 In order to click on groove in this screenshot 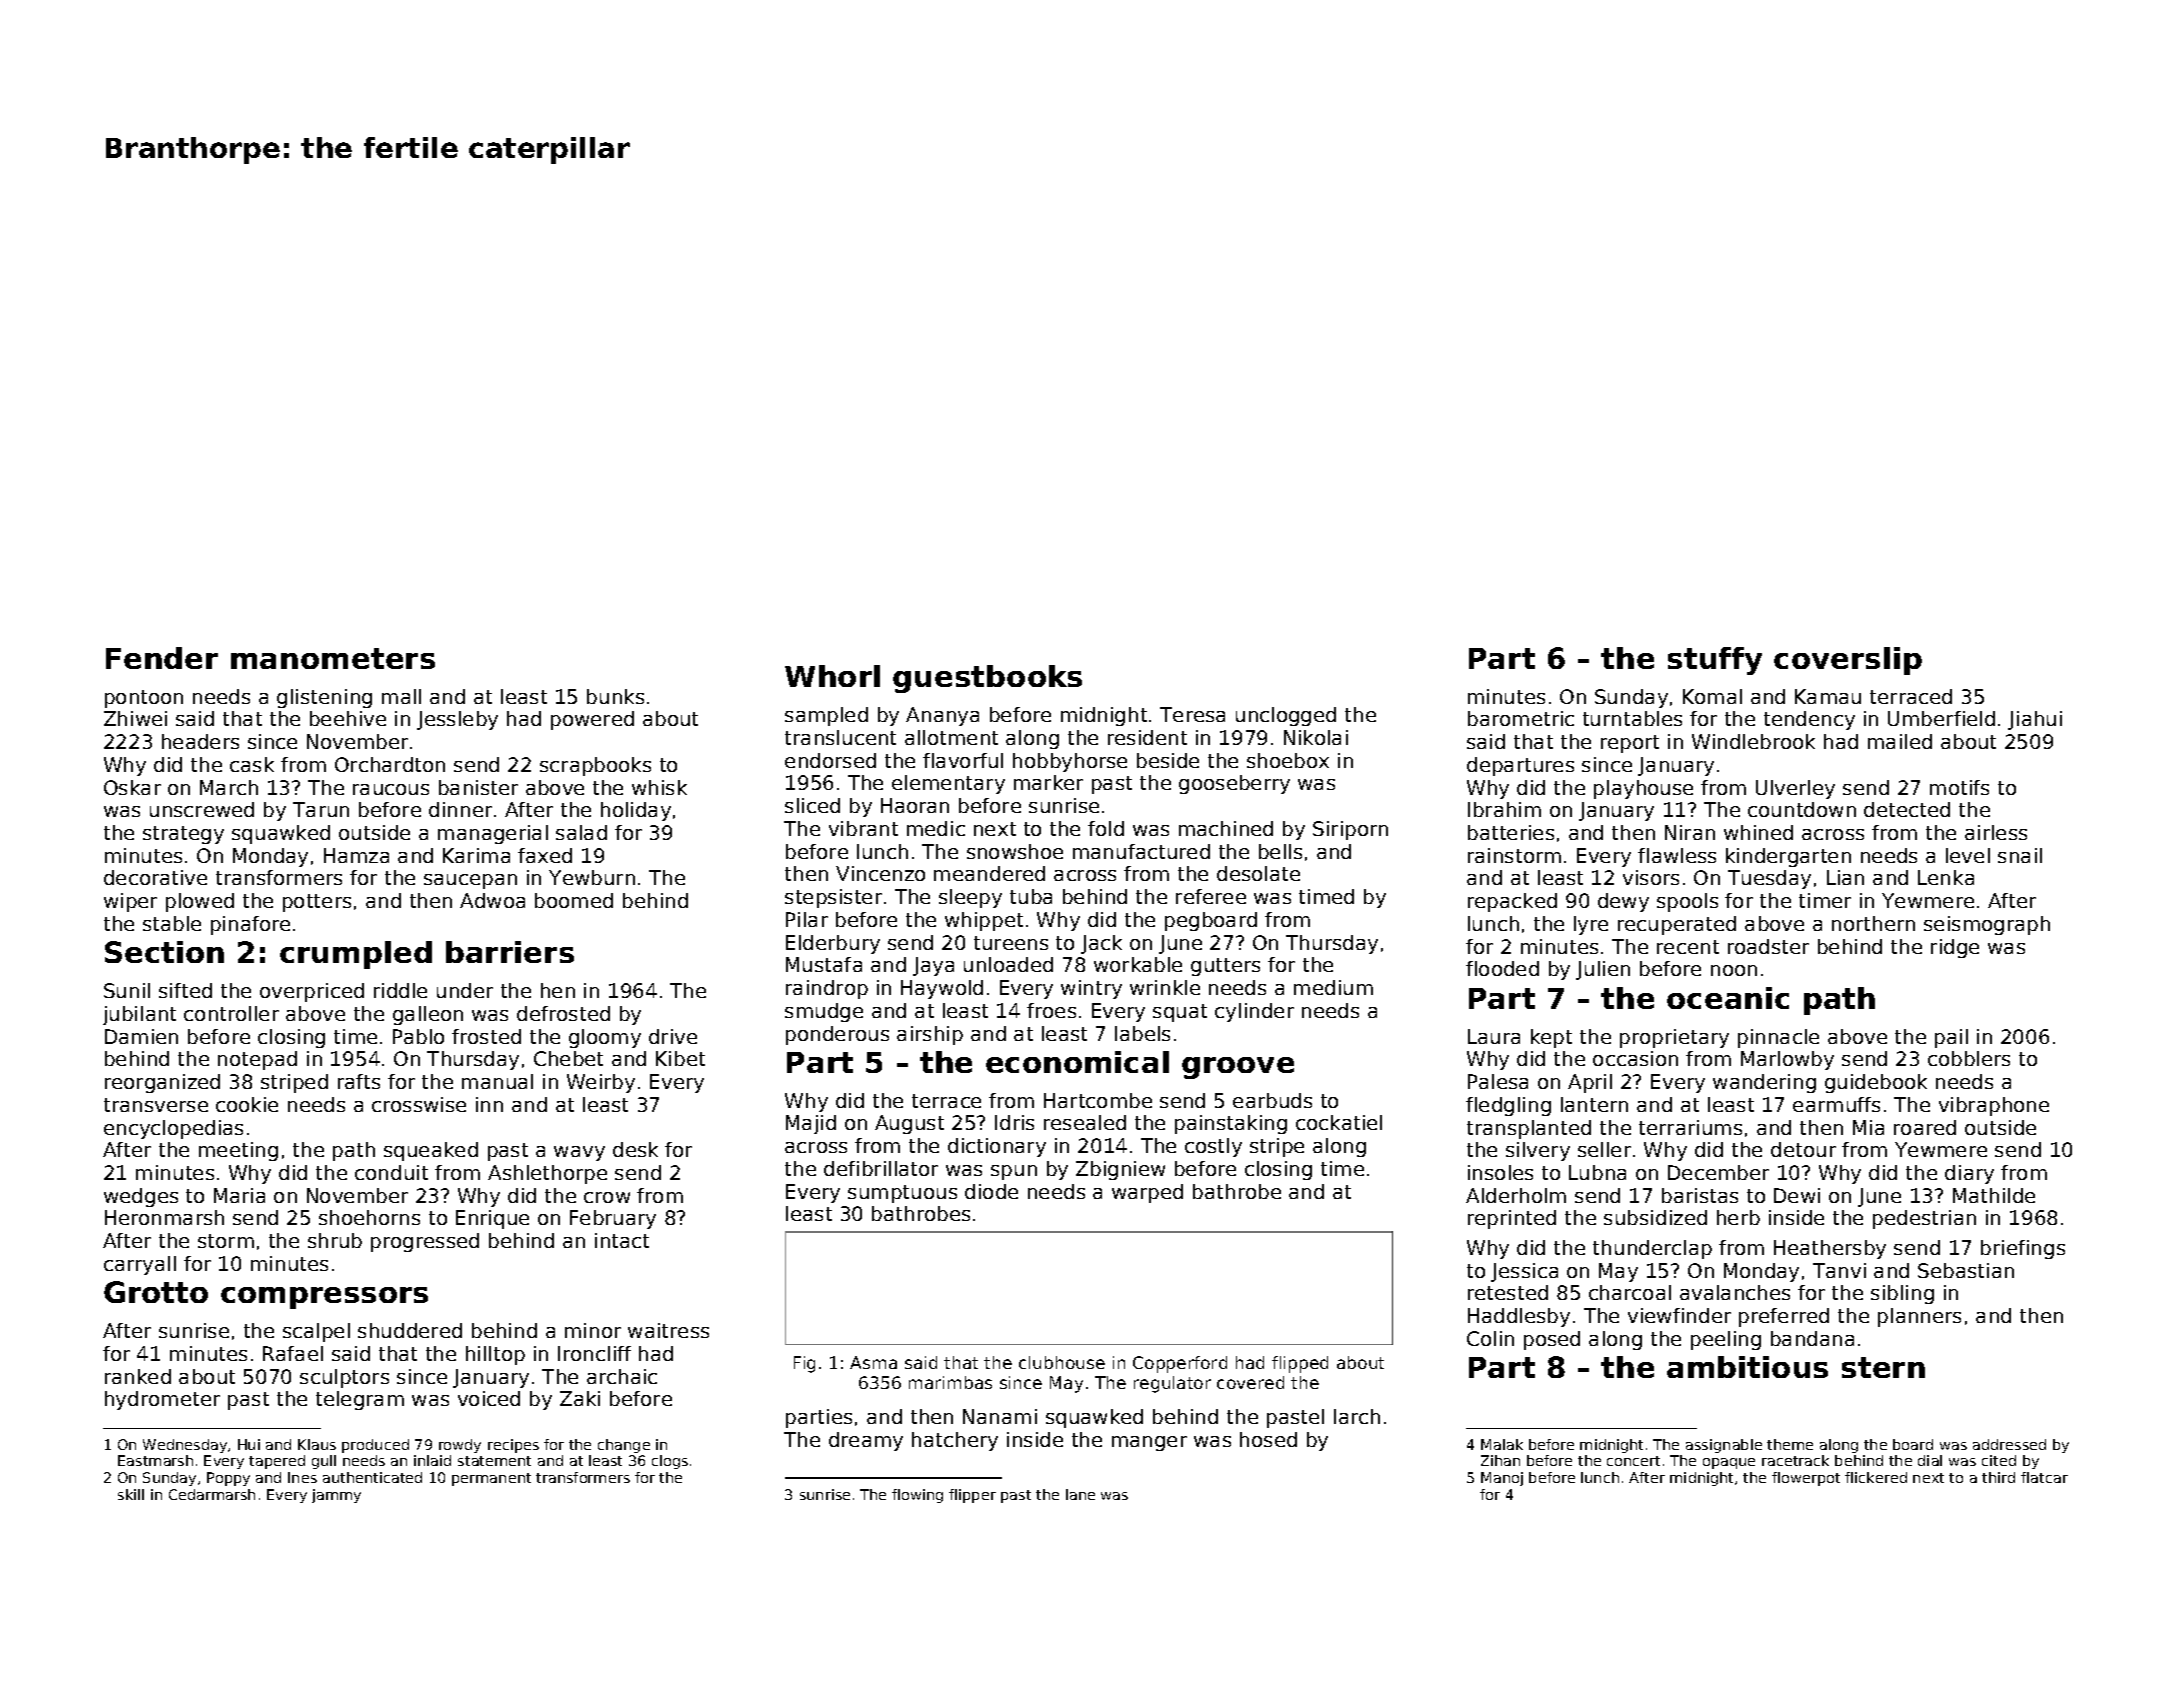, I will do `click(1238, 1068)`.
